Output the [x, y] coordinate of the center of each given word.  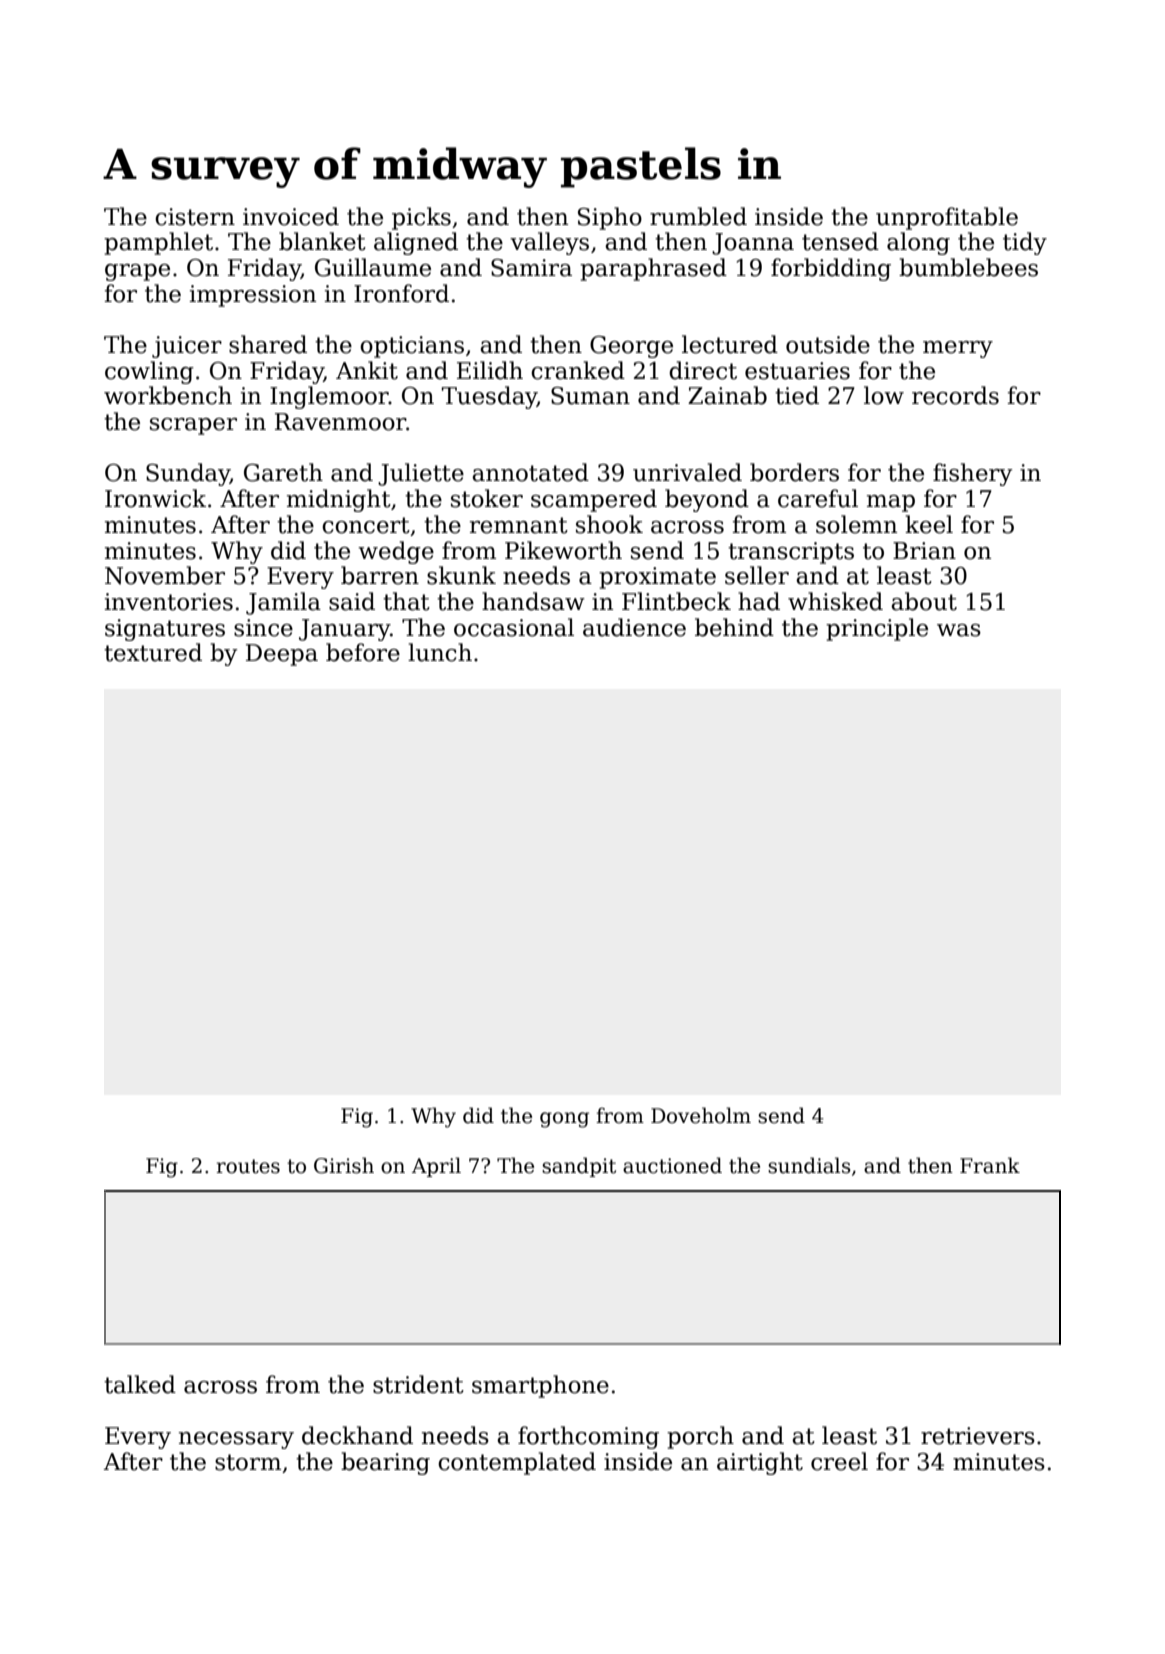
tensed [840, 241]
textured [153, 652]
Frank [990, 1165]
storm [248, 1462]
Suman [590, 396]
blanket [322, 241]
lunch [440, 652]
